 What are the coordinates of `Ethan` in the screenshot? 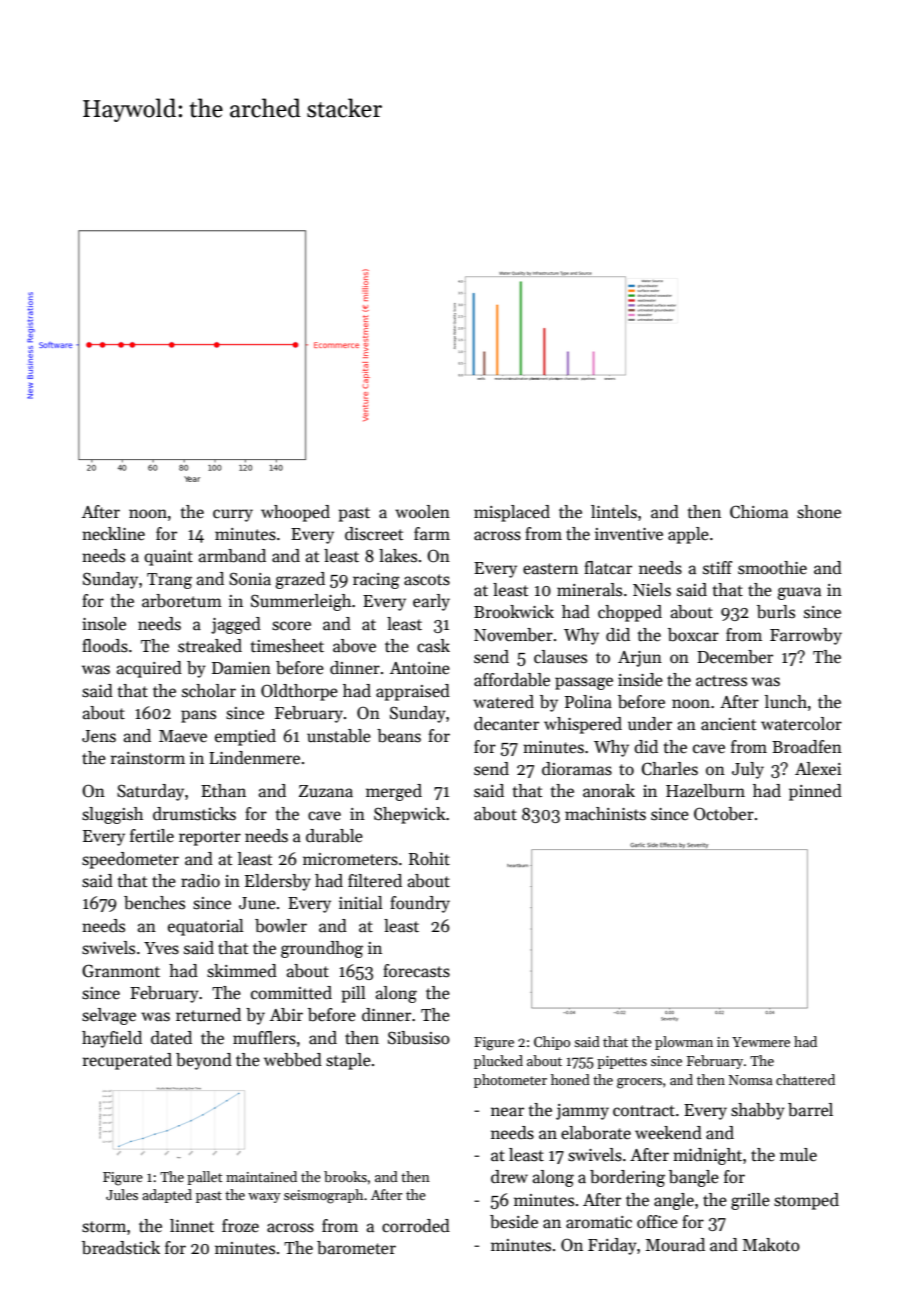 It's located at (223, 790).
